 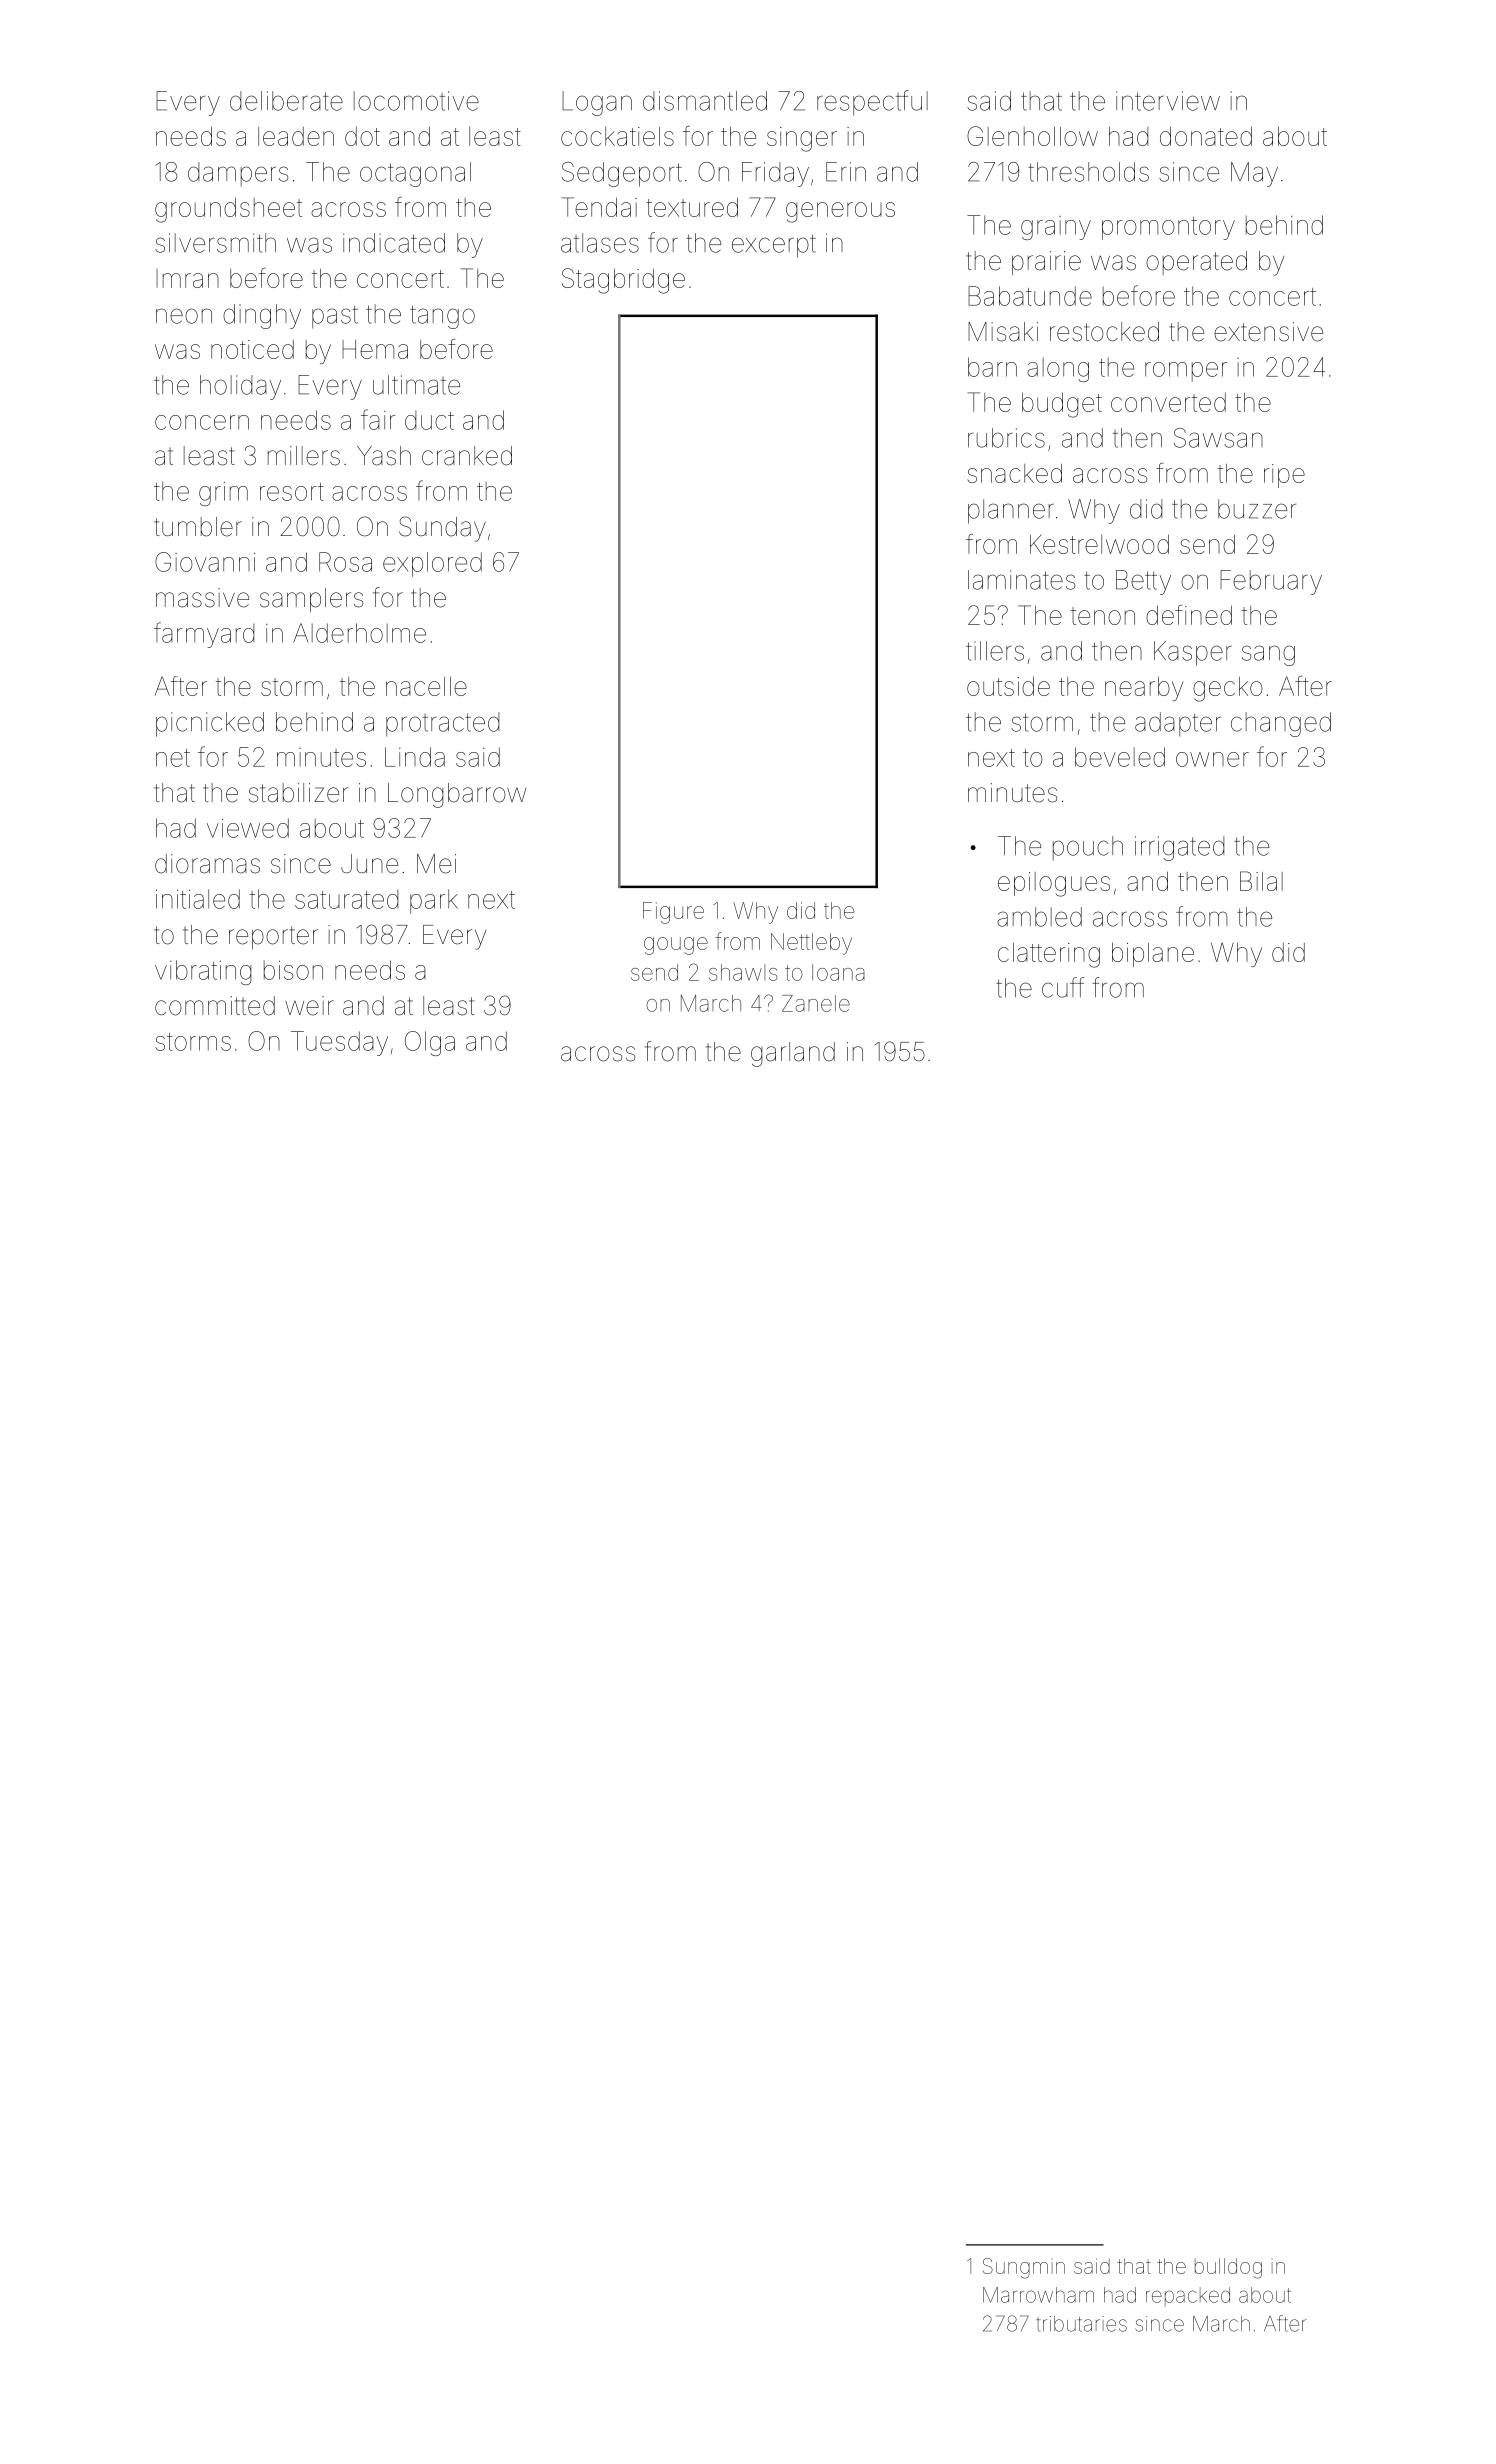 I want to click on Marrowham, so click(x=1038, y=2295).
